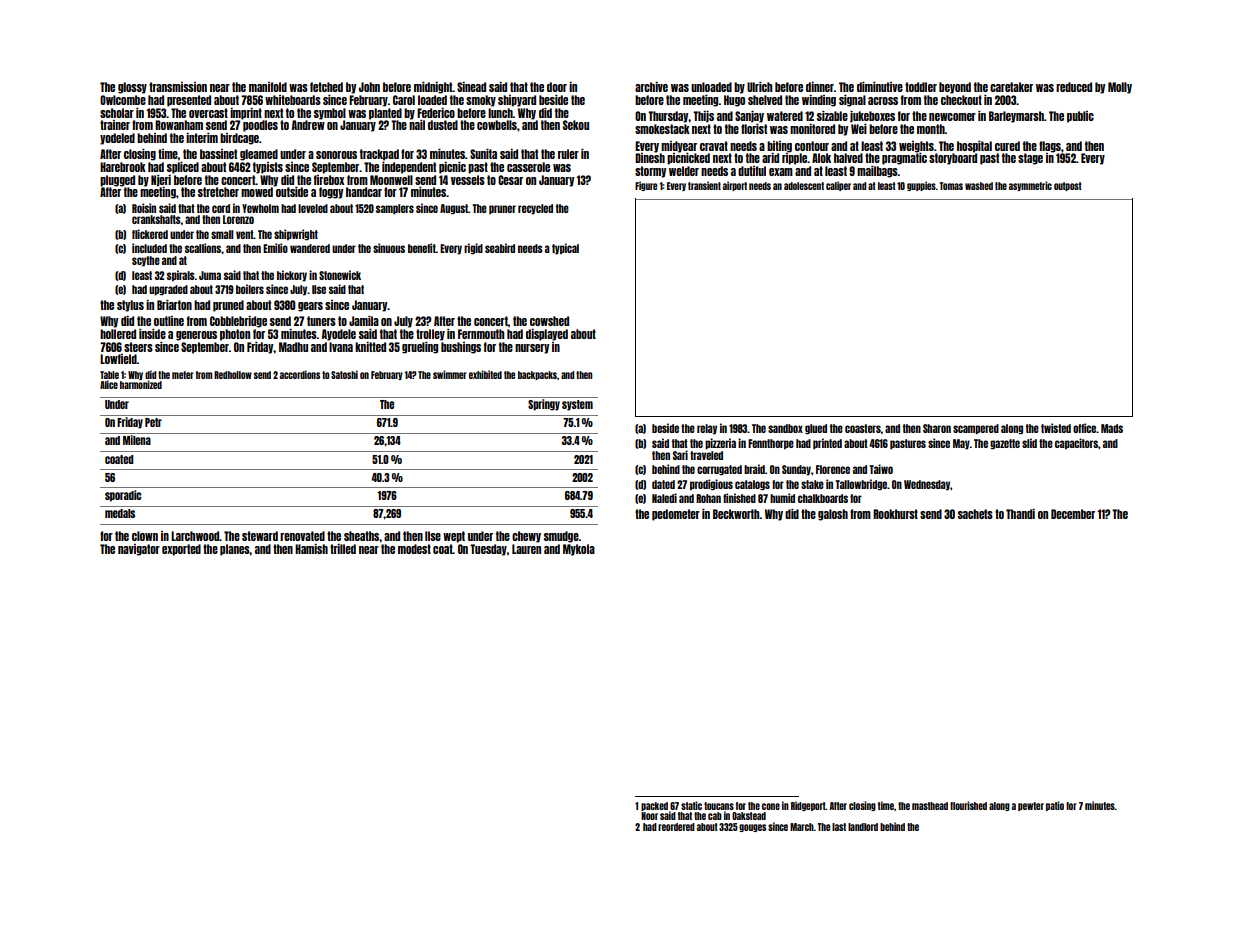 This document has height=952, width=1233. I want to click on dated, so click(663, 484).
